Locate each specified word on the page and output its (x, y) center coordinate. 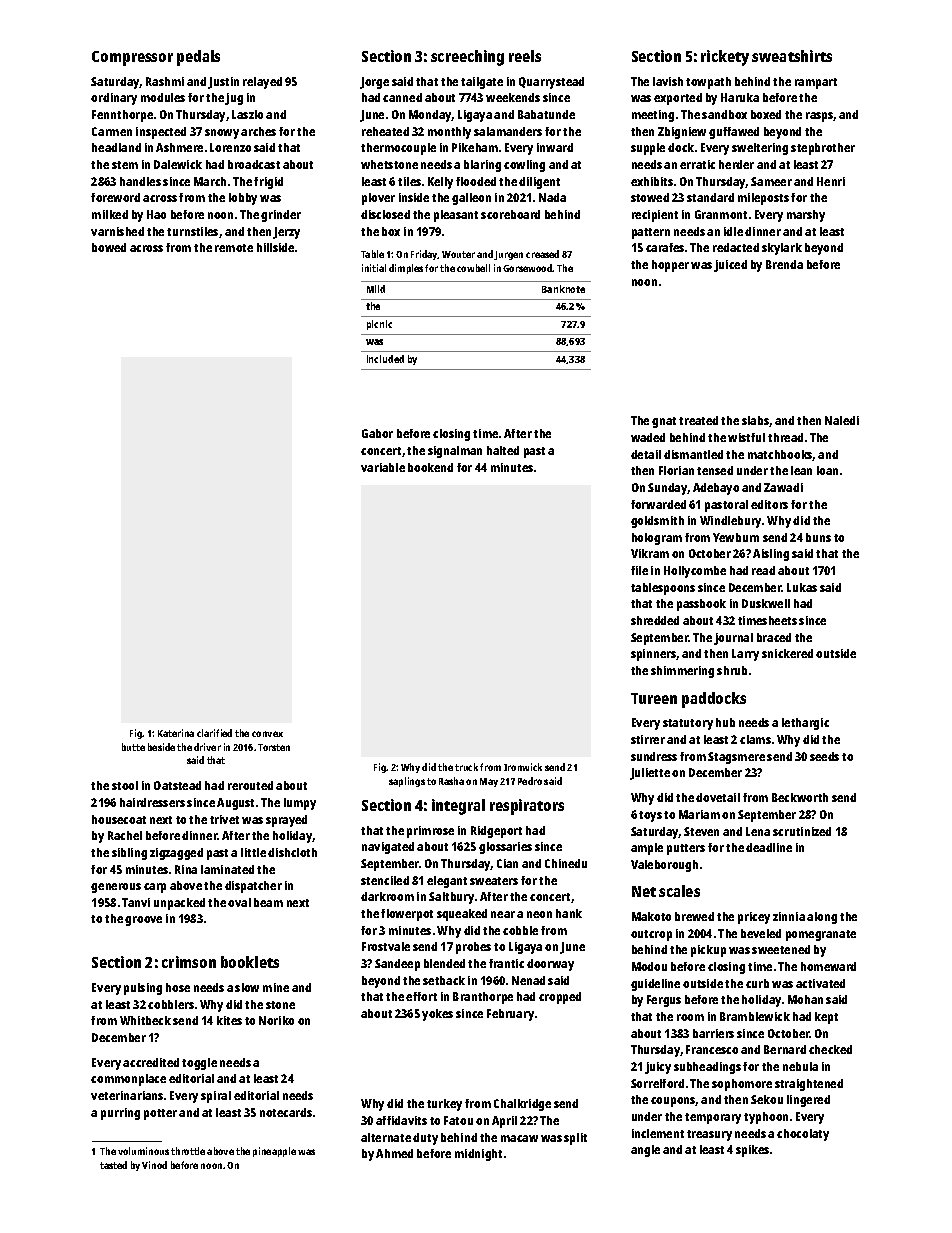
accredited (151, 1062)
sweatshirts (792, 56)
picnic (379, 325)
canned (402, 97)
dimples (406, 269)
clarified (214, 733)
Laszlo (247, 114)
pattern (651, 233)
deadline (769, 847)
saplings (407, 782)
